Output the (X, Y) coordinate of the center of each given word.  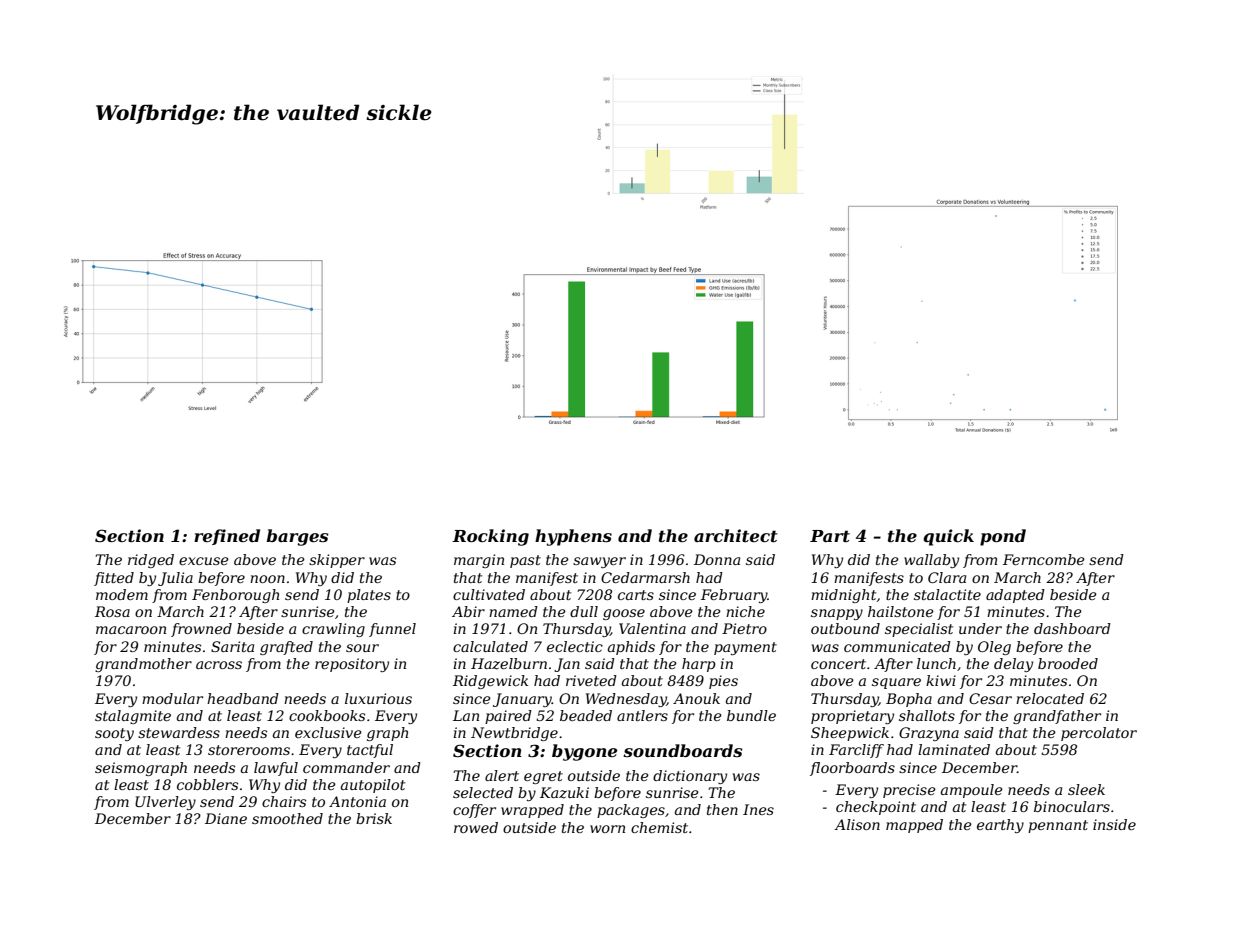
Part (830, 536)
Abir (468, 611)
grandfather (1057, 717)
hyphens (573, 537)
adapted (1015, 596)
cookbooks (327, 715)
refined (227, 537)
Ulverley (165, 803)
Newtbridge (514, 734)
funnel (392, 630)
